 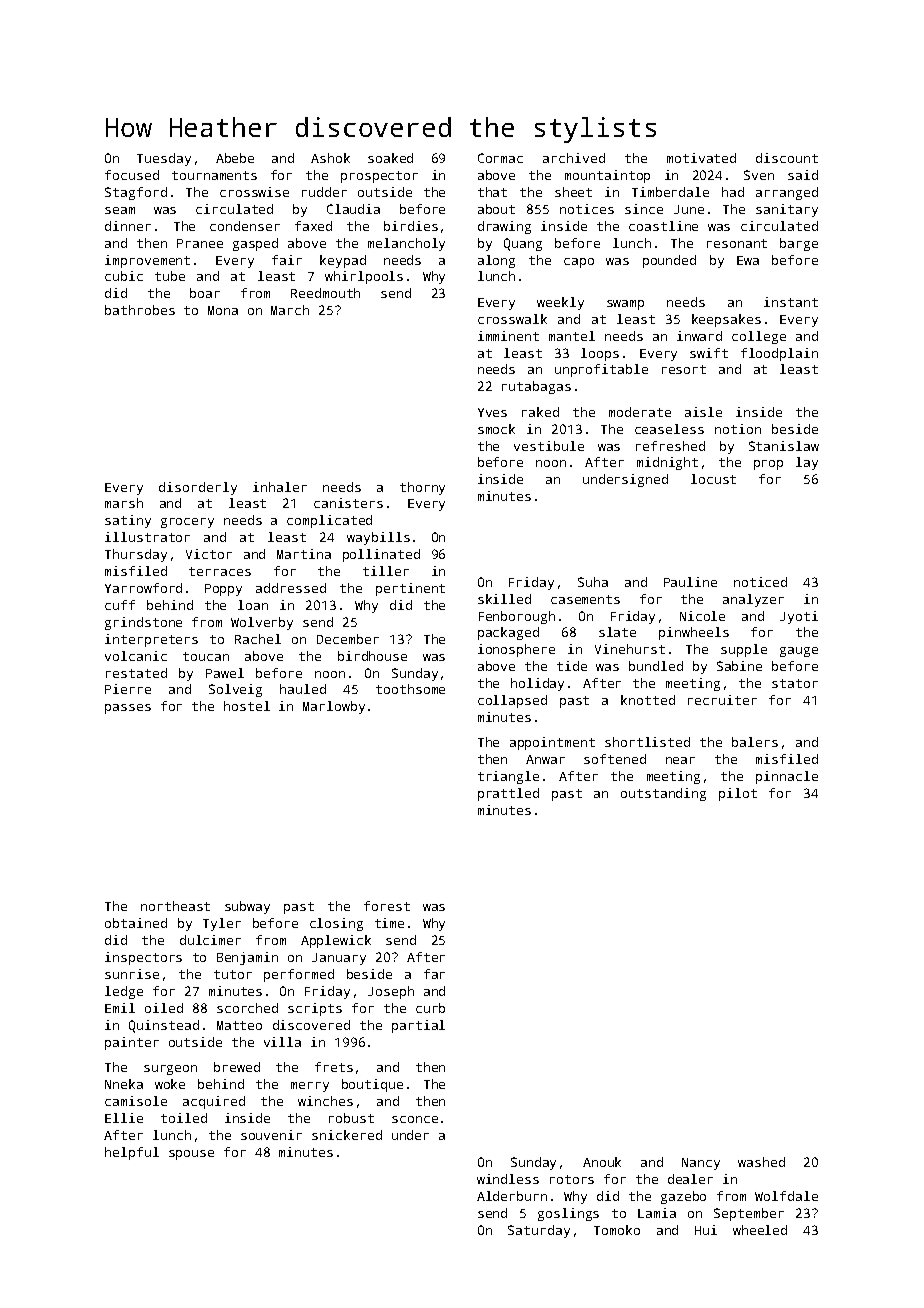 What do you see at coordinates (701, 158) in the document?
I see `motivated` at bounding box center [701, 158].
